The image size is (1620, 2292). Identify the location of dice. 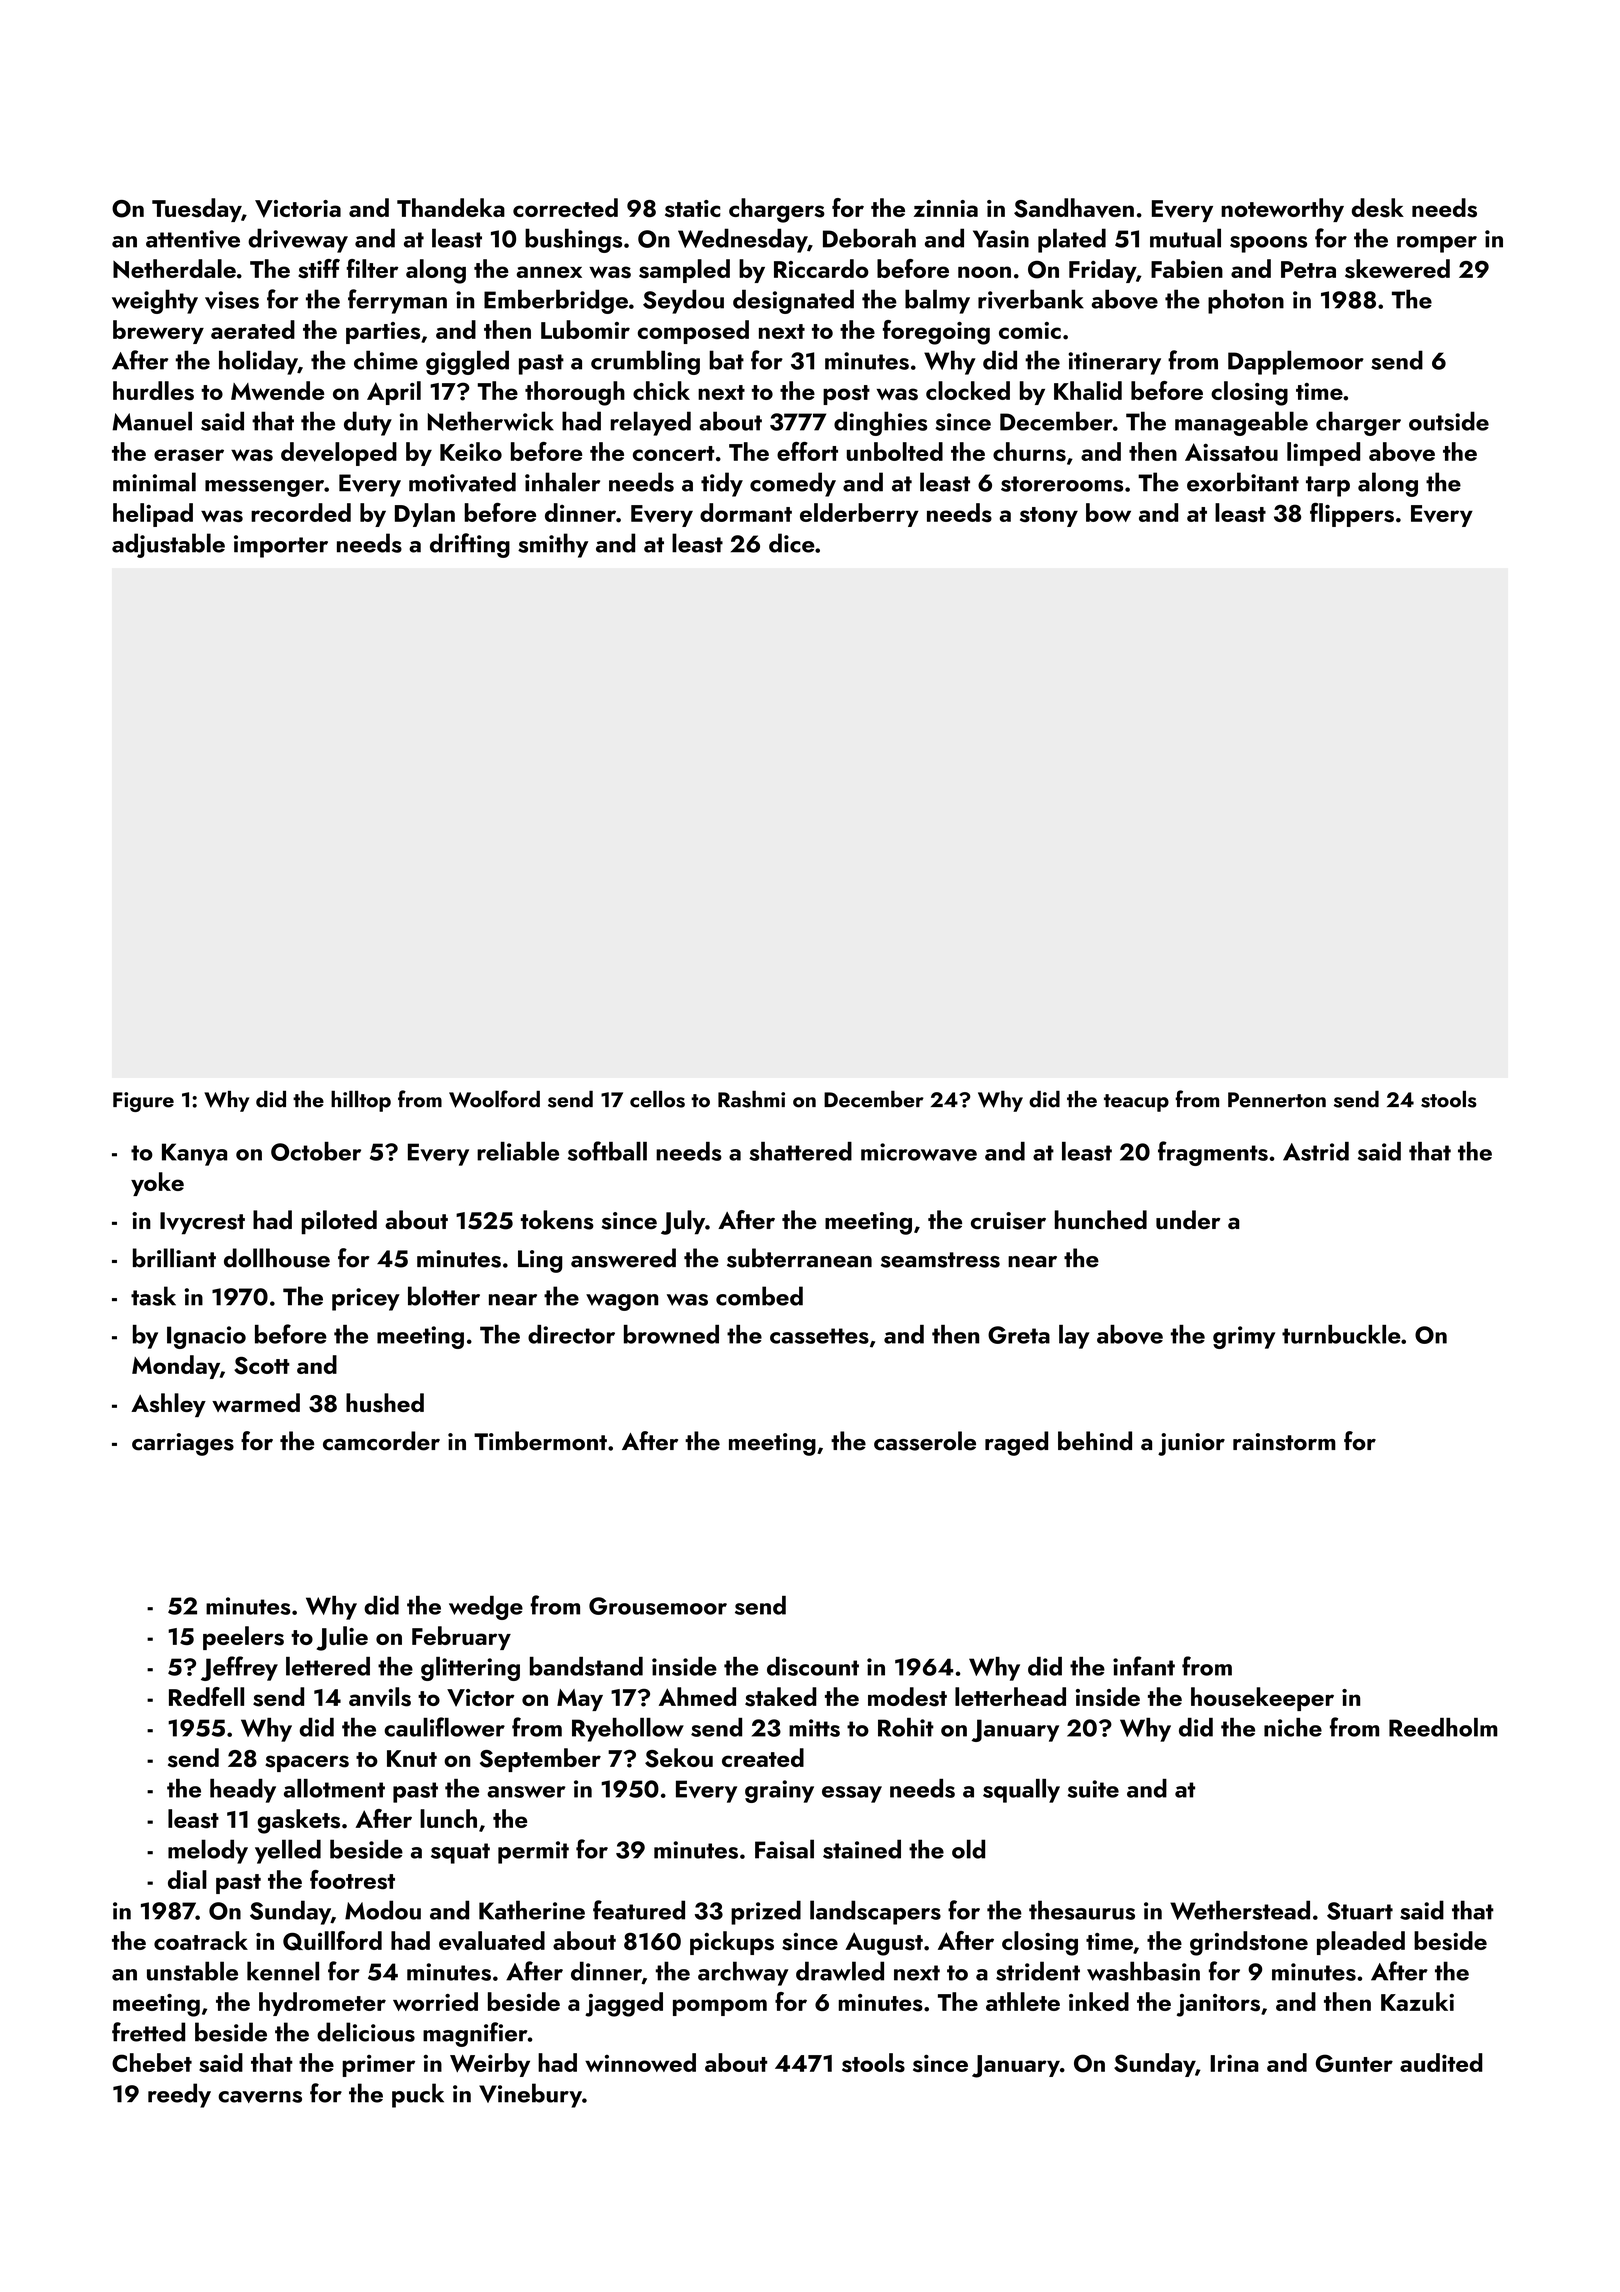
(792, 543).
